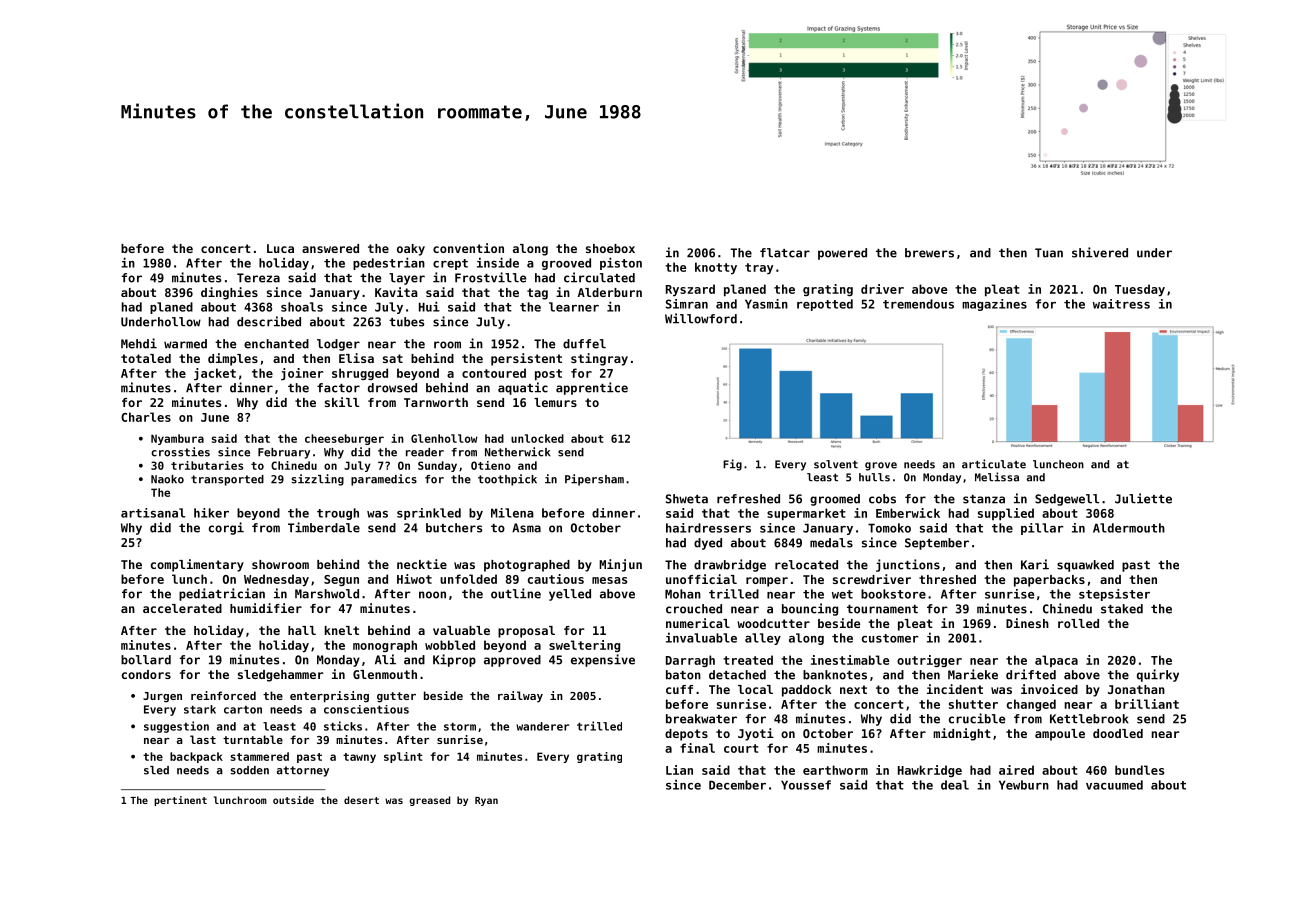 This image has height=924, width=1308. I want to click on shivered, so click(1100, 252).
